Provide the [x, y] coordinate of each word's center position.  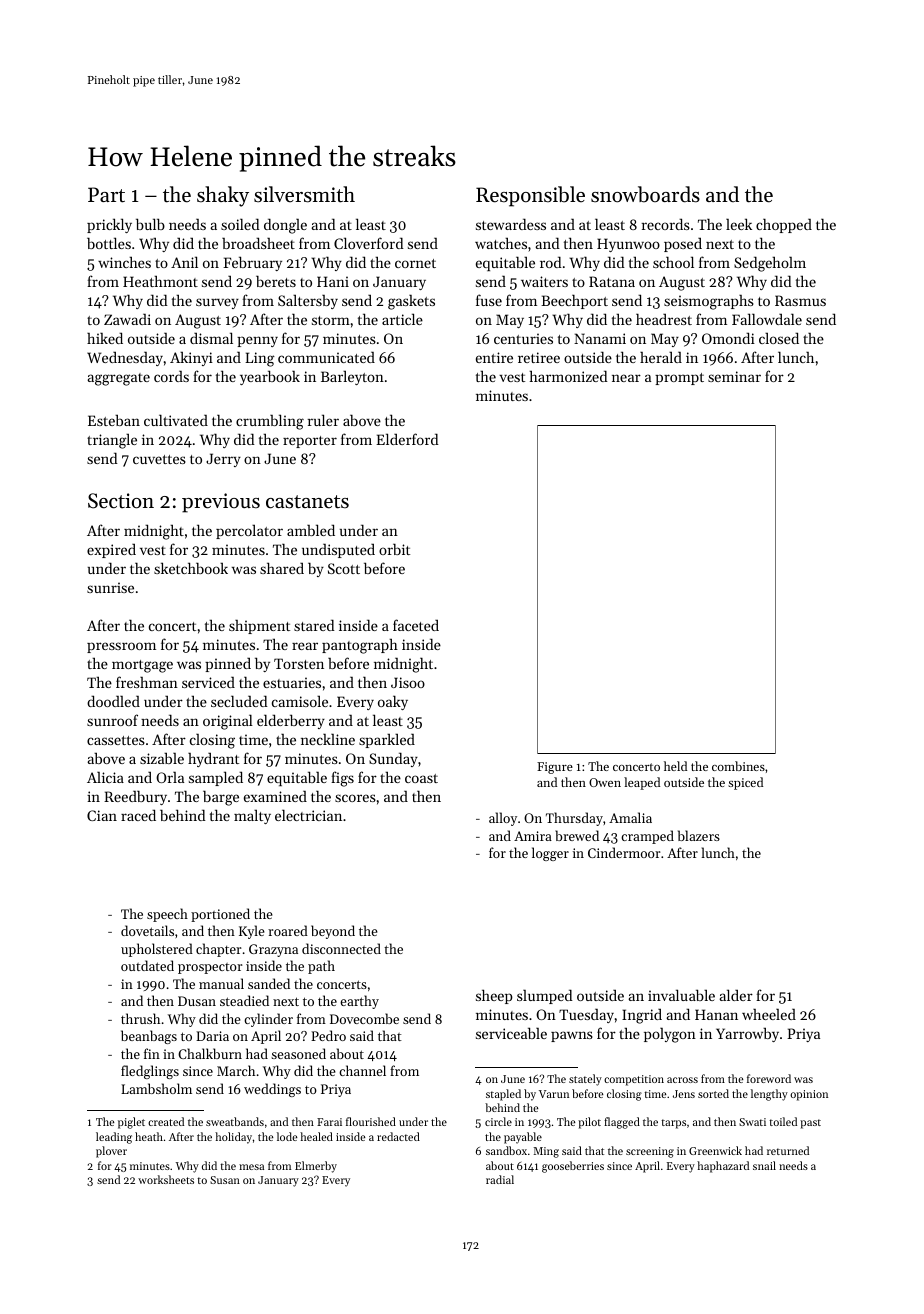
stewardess [511, 224]
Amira [533, 836]
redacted [398, 1136]
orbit [394, 549]
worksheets [166, 1179]
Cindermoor [624, 852]
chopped [784, 225]
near [626, 378]
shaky [223, 196]
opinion [809, 1095]
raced [138, 815]
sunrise [110, 587]
